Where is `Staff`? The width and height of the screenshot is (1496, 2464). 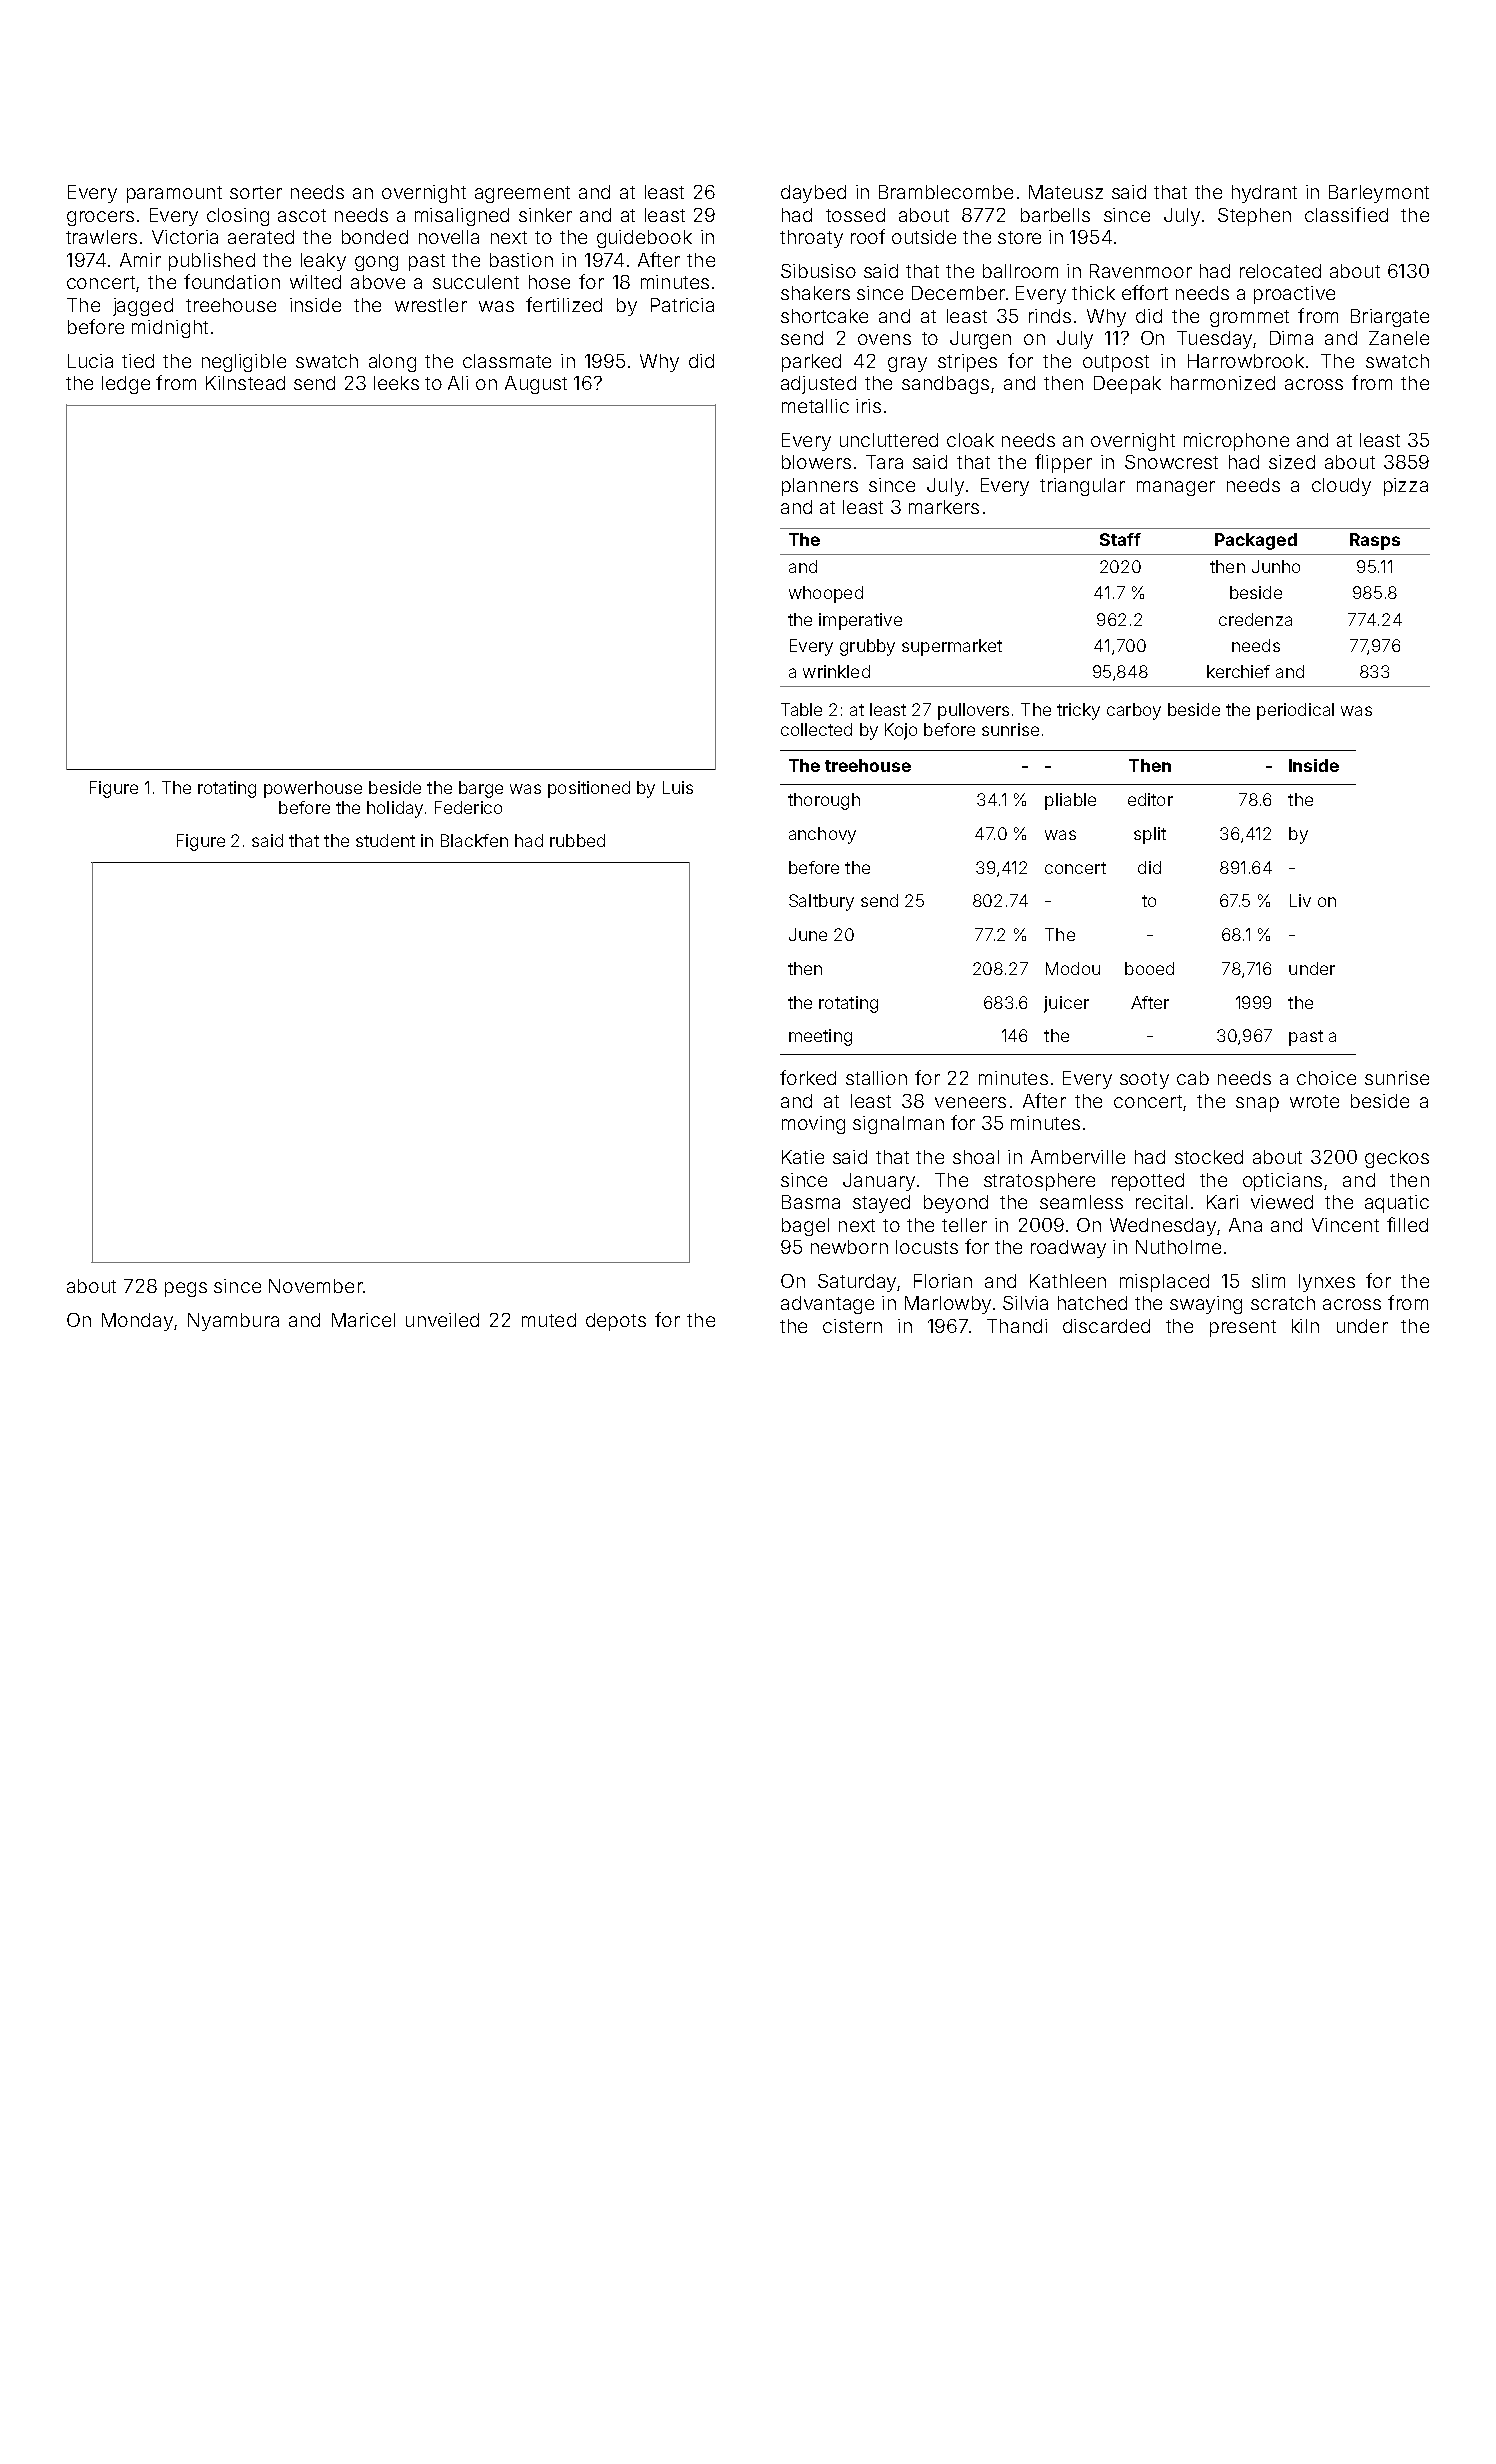 Staff is located at coordinates (1120, 539).
